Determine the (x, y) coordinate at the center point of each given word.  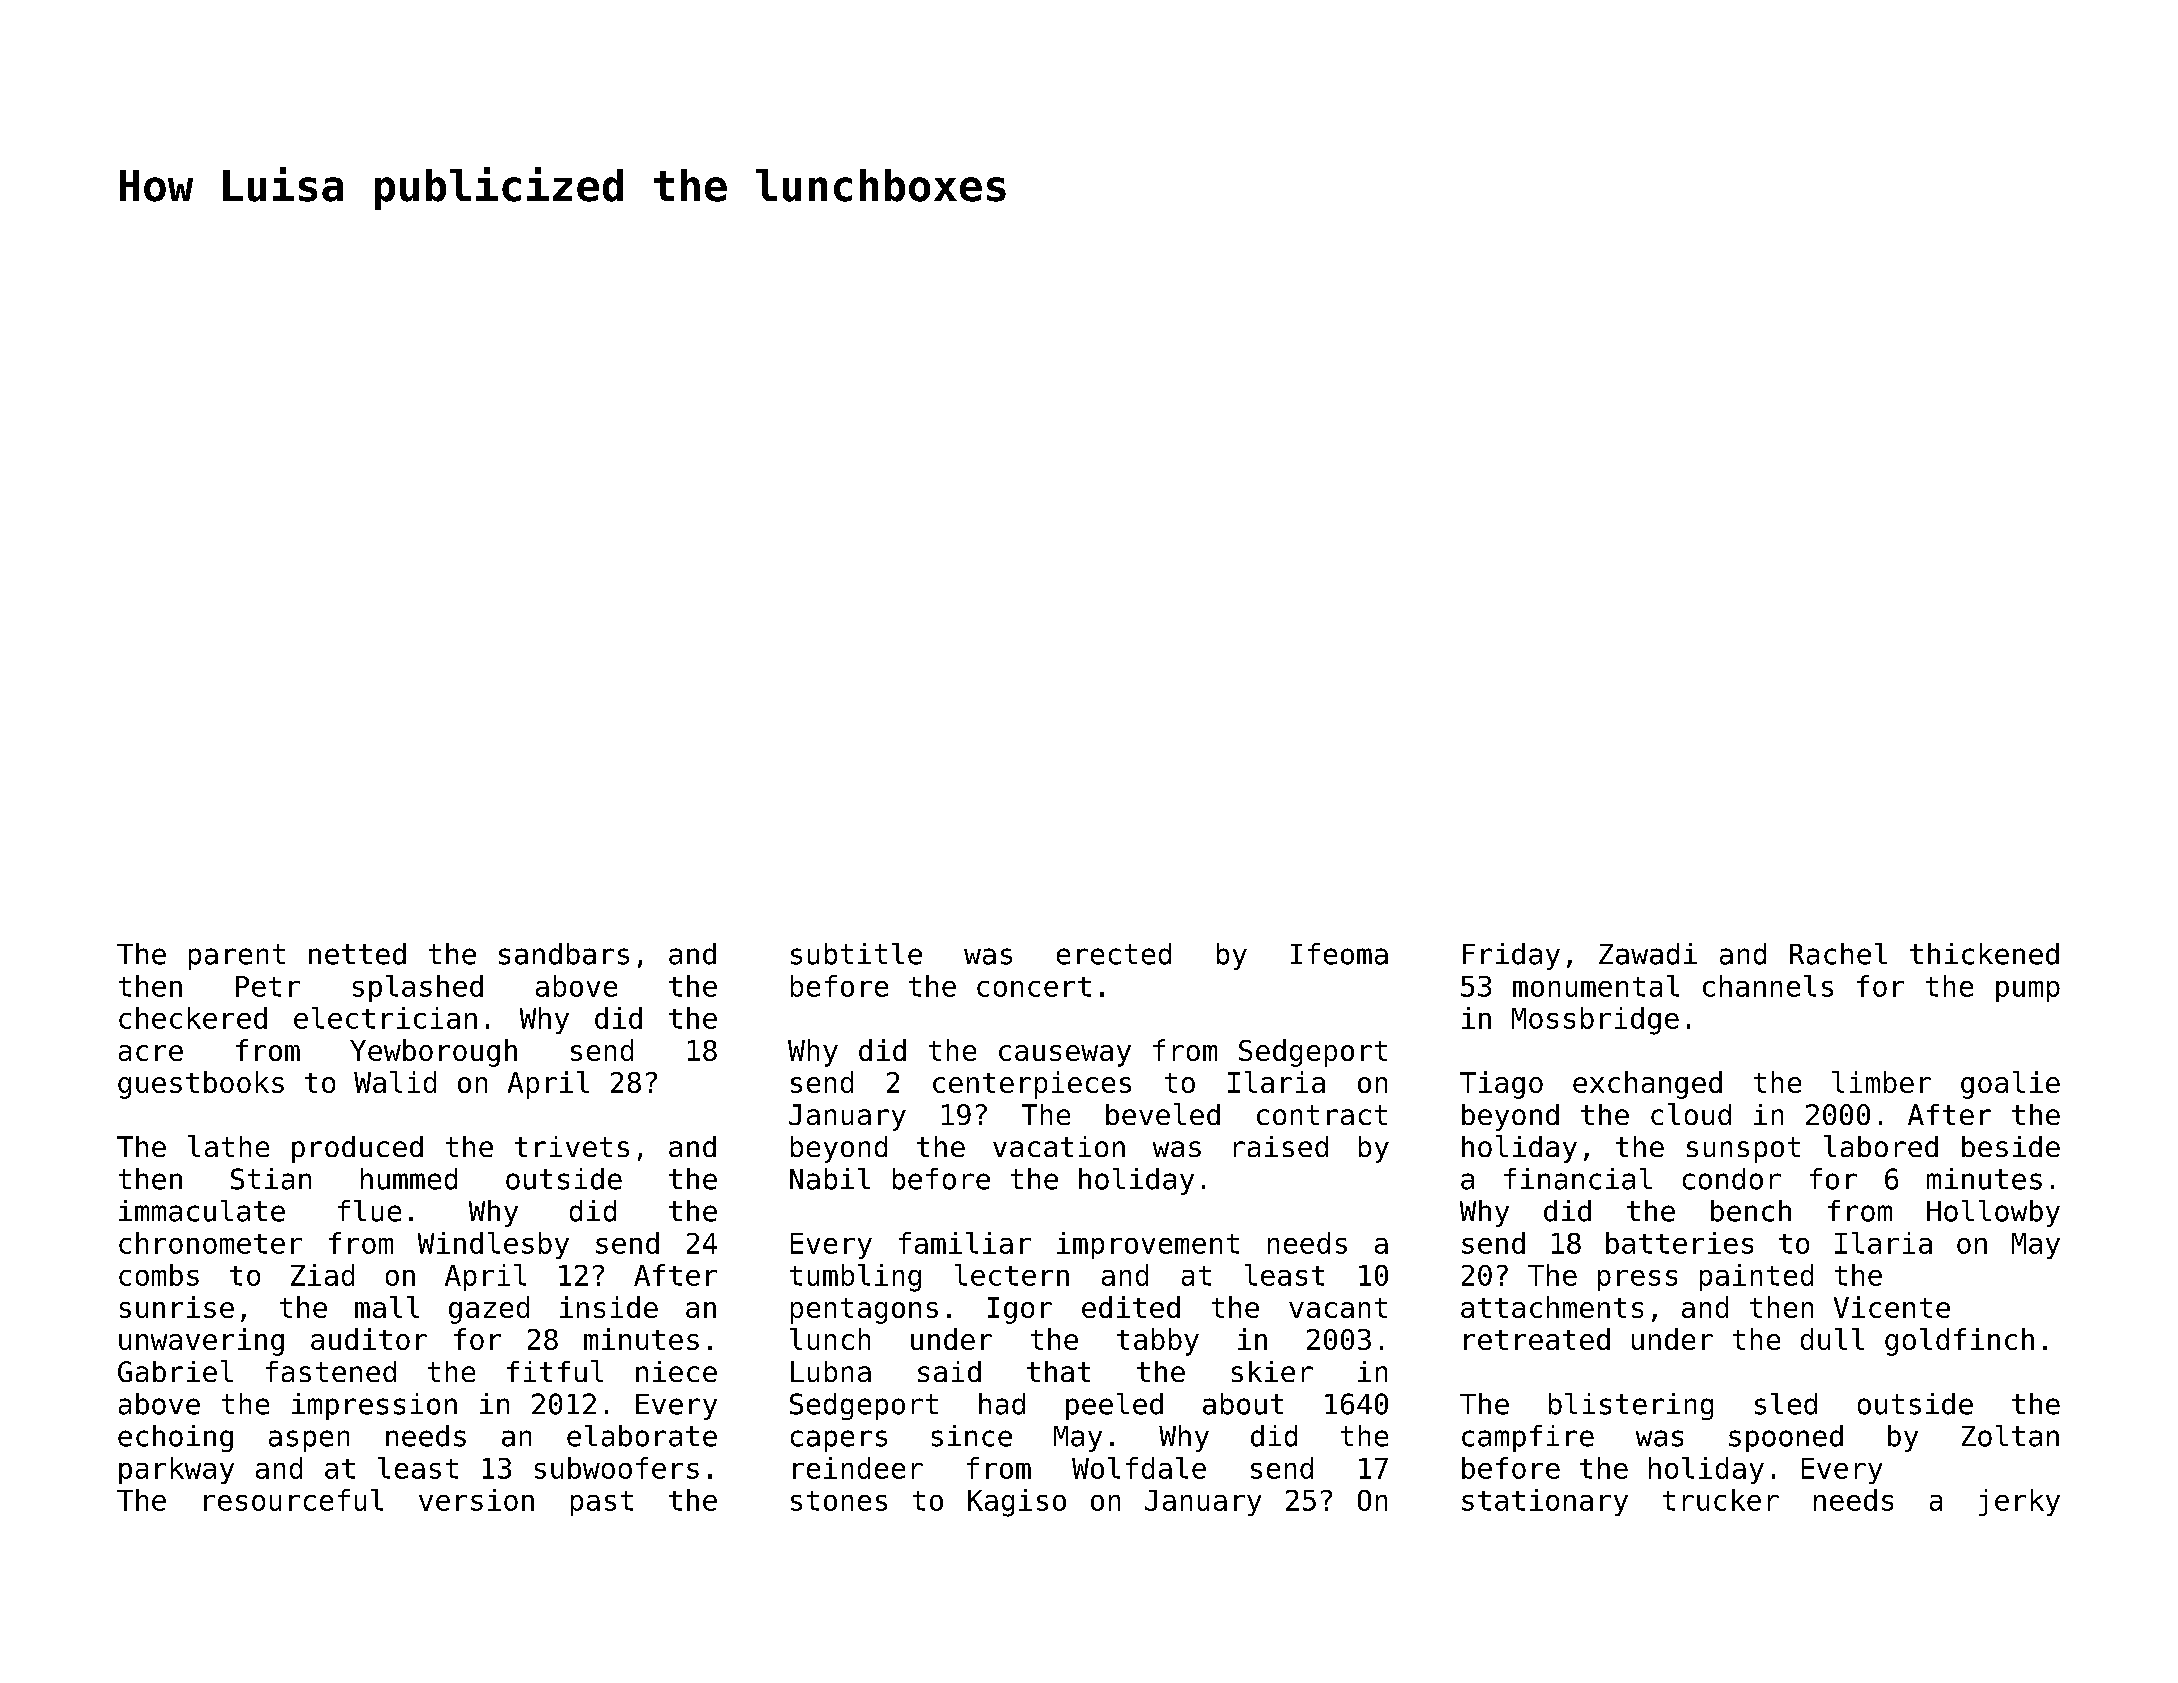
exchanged (1647, 1085)
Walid (395, 1082)
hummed (409, 1179)
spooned (1786, 1438)
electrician (385, 1018)
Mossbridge (1595, 1021)
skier (1272, 1371)
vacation (1059, 1146)
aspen (309, 1441)
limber (1881, 1082)
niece (676, 1371)
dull (1832, 1339)
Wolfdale (1139, 1468)
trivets (572, 1146)
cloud (1691, 1114)
